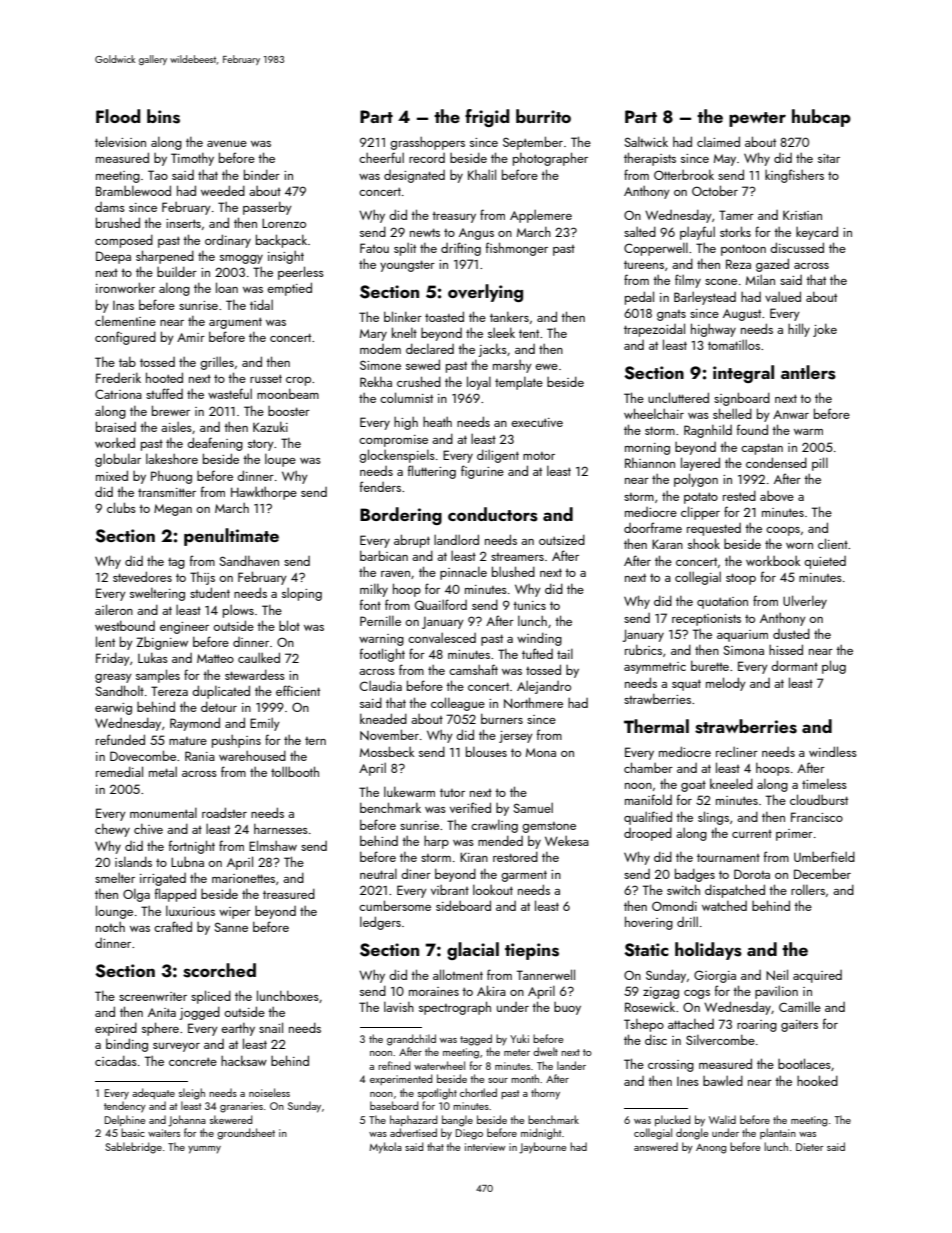  I want to click on earwig, so click(113, 709).
